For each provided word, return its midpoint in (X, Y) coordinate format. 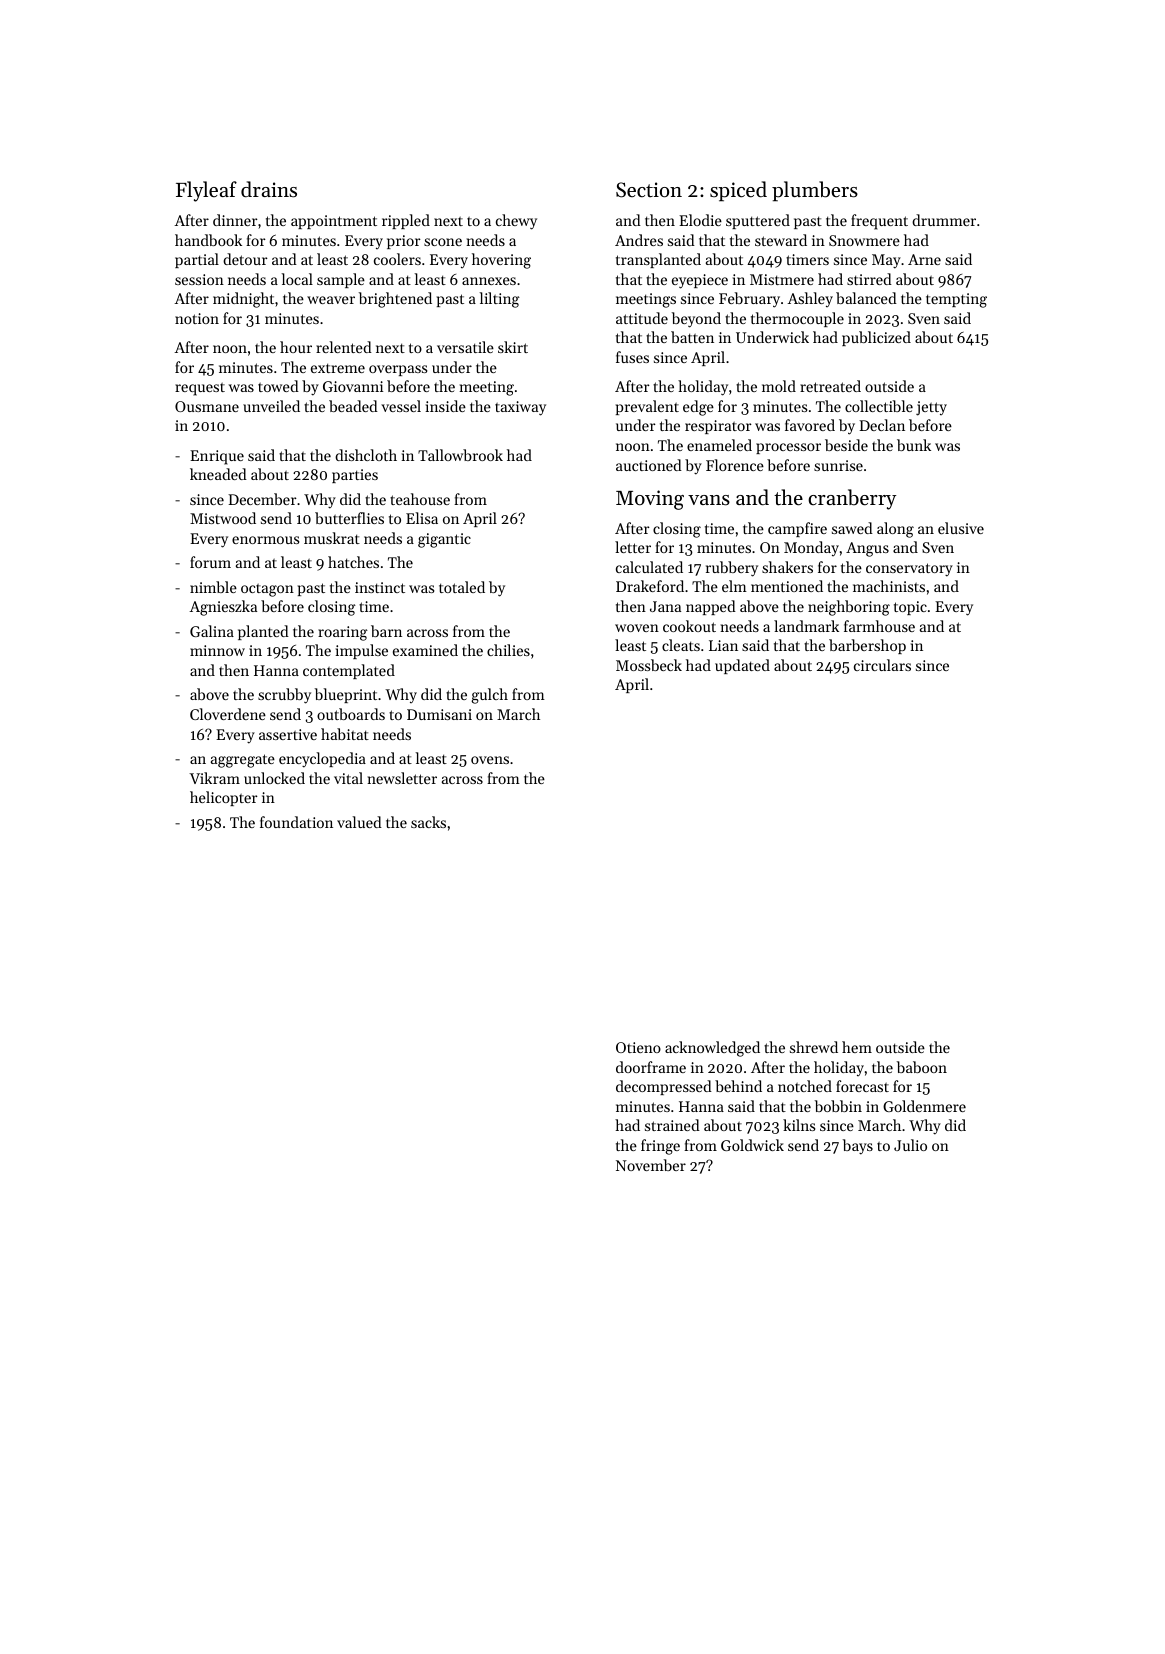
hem (857, 1047)
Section (649, 190)
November (651, 1165)
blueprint (346, 695)
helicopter (224, 798)
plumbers (815, 191)
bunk (914, 445)
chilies (508, 650)
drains (269, 189)
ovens (490, 760)
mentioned (787, 586)
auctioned (649, 465)
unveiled (271, 406)
